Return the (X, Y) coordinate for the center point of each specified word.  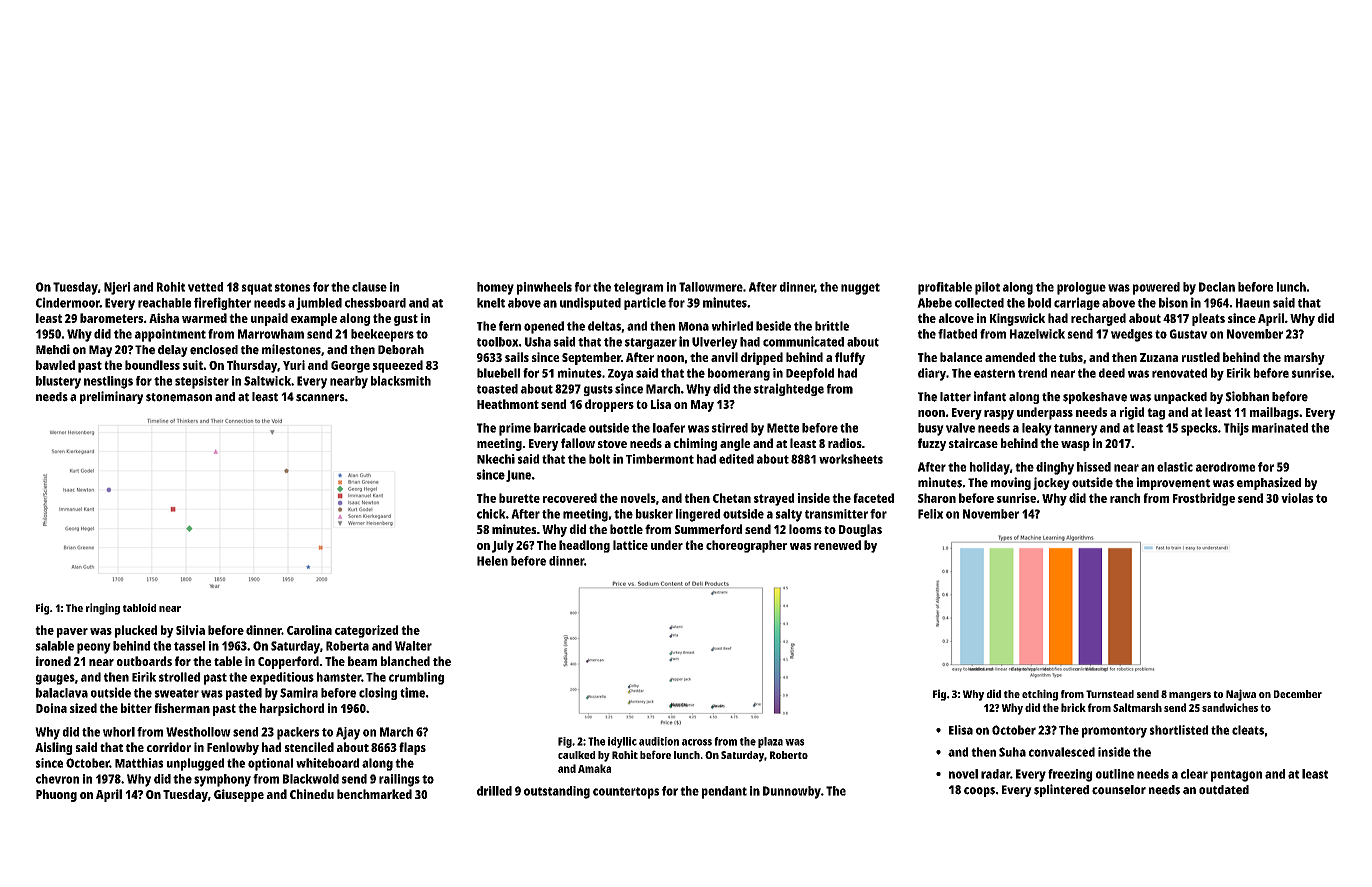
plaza (770, 742)
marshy (1304, 358)
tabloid (139, 607)
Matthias (139, 763)
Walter (413, 646)
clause (369, 287)
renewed (837, 545)
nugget (860, 289)
